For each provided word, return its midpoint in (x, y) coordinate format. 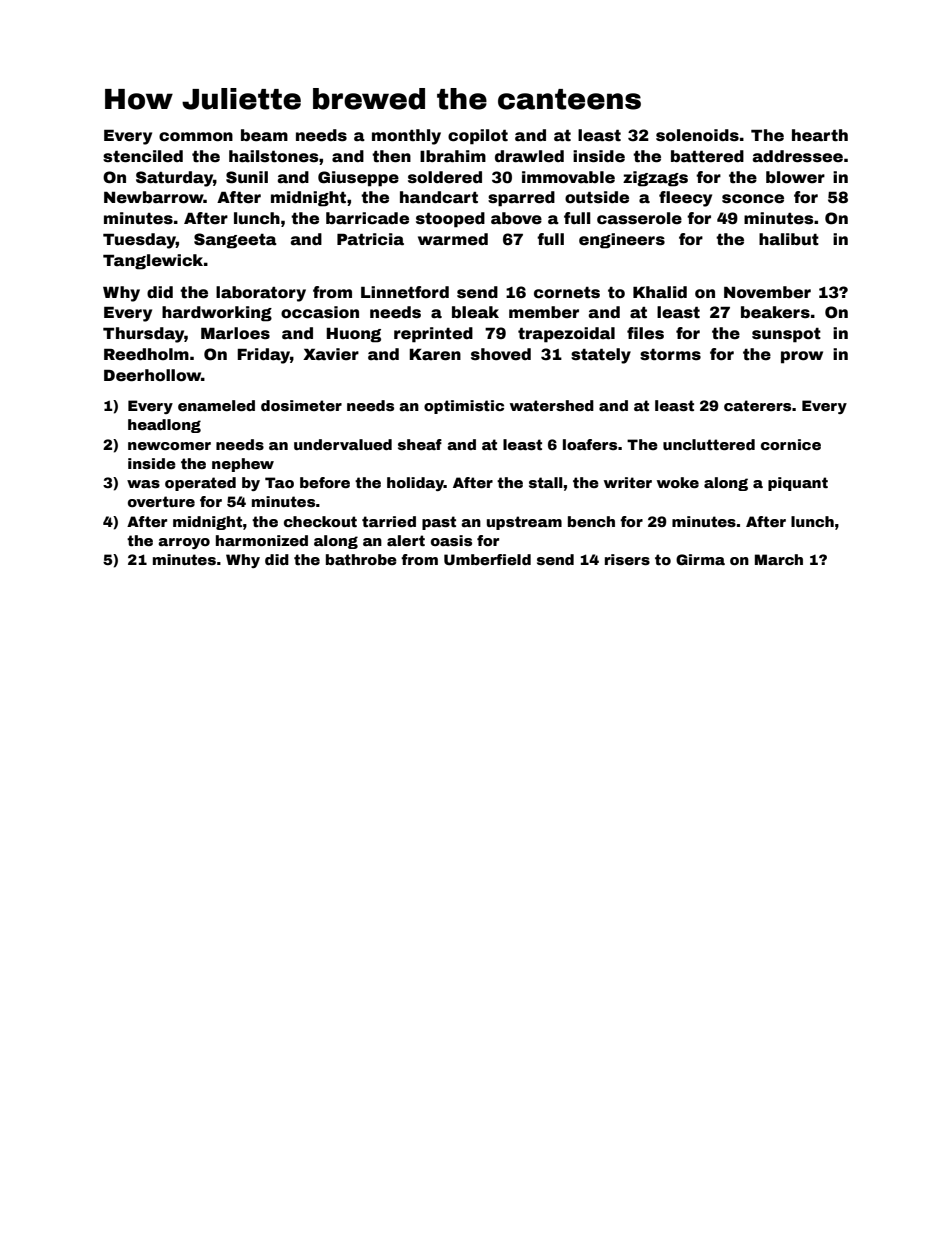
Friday (263, 356)
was (143, 484)
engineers (622, 241)
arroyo (184, 543)
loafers (590, 444)
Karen (435, 354)
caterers (757, 405)
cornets (567, 293)
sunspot (786, 335)
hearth (820, 135)
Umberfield (487, 559)
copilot (478, 137)
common (196, 137)
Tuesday (139, 241)
